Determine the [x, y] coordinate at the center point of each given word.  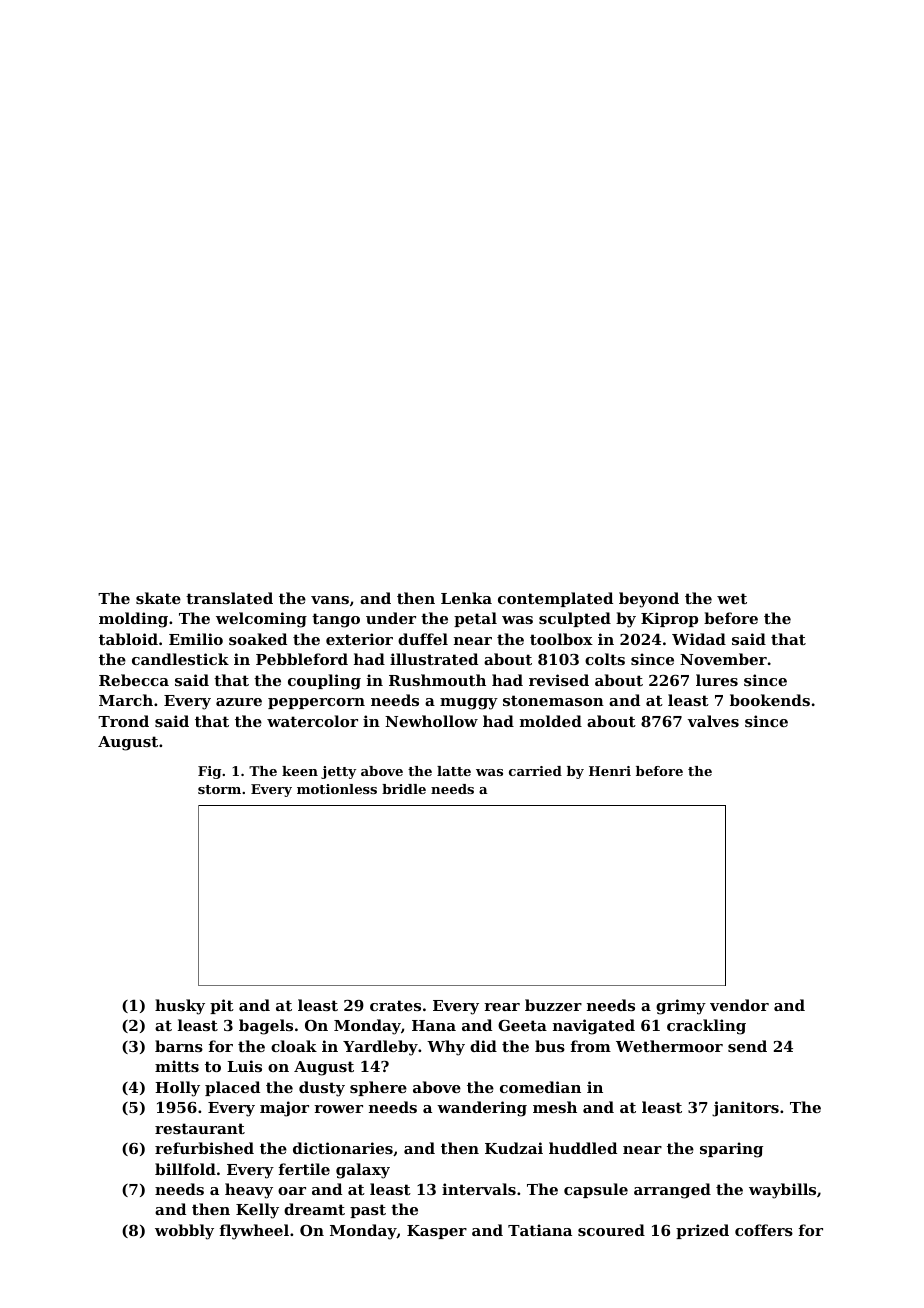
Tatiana [540, 1230]
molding [133, 620]
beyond [649, 600]
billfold [185, 1169]
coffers [764, 1230]
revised [559, 680]
